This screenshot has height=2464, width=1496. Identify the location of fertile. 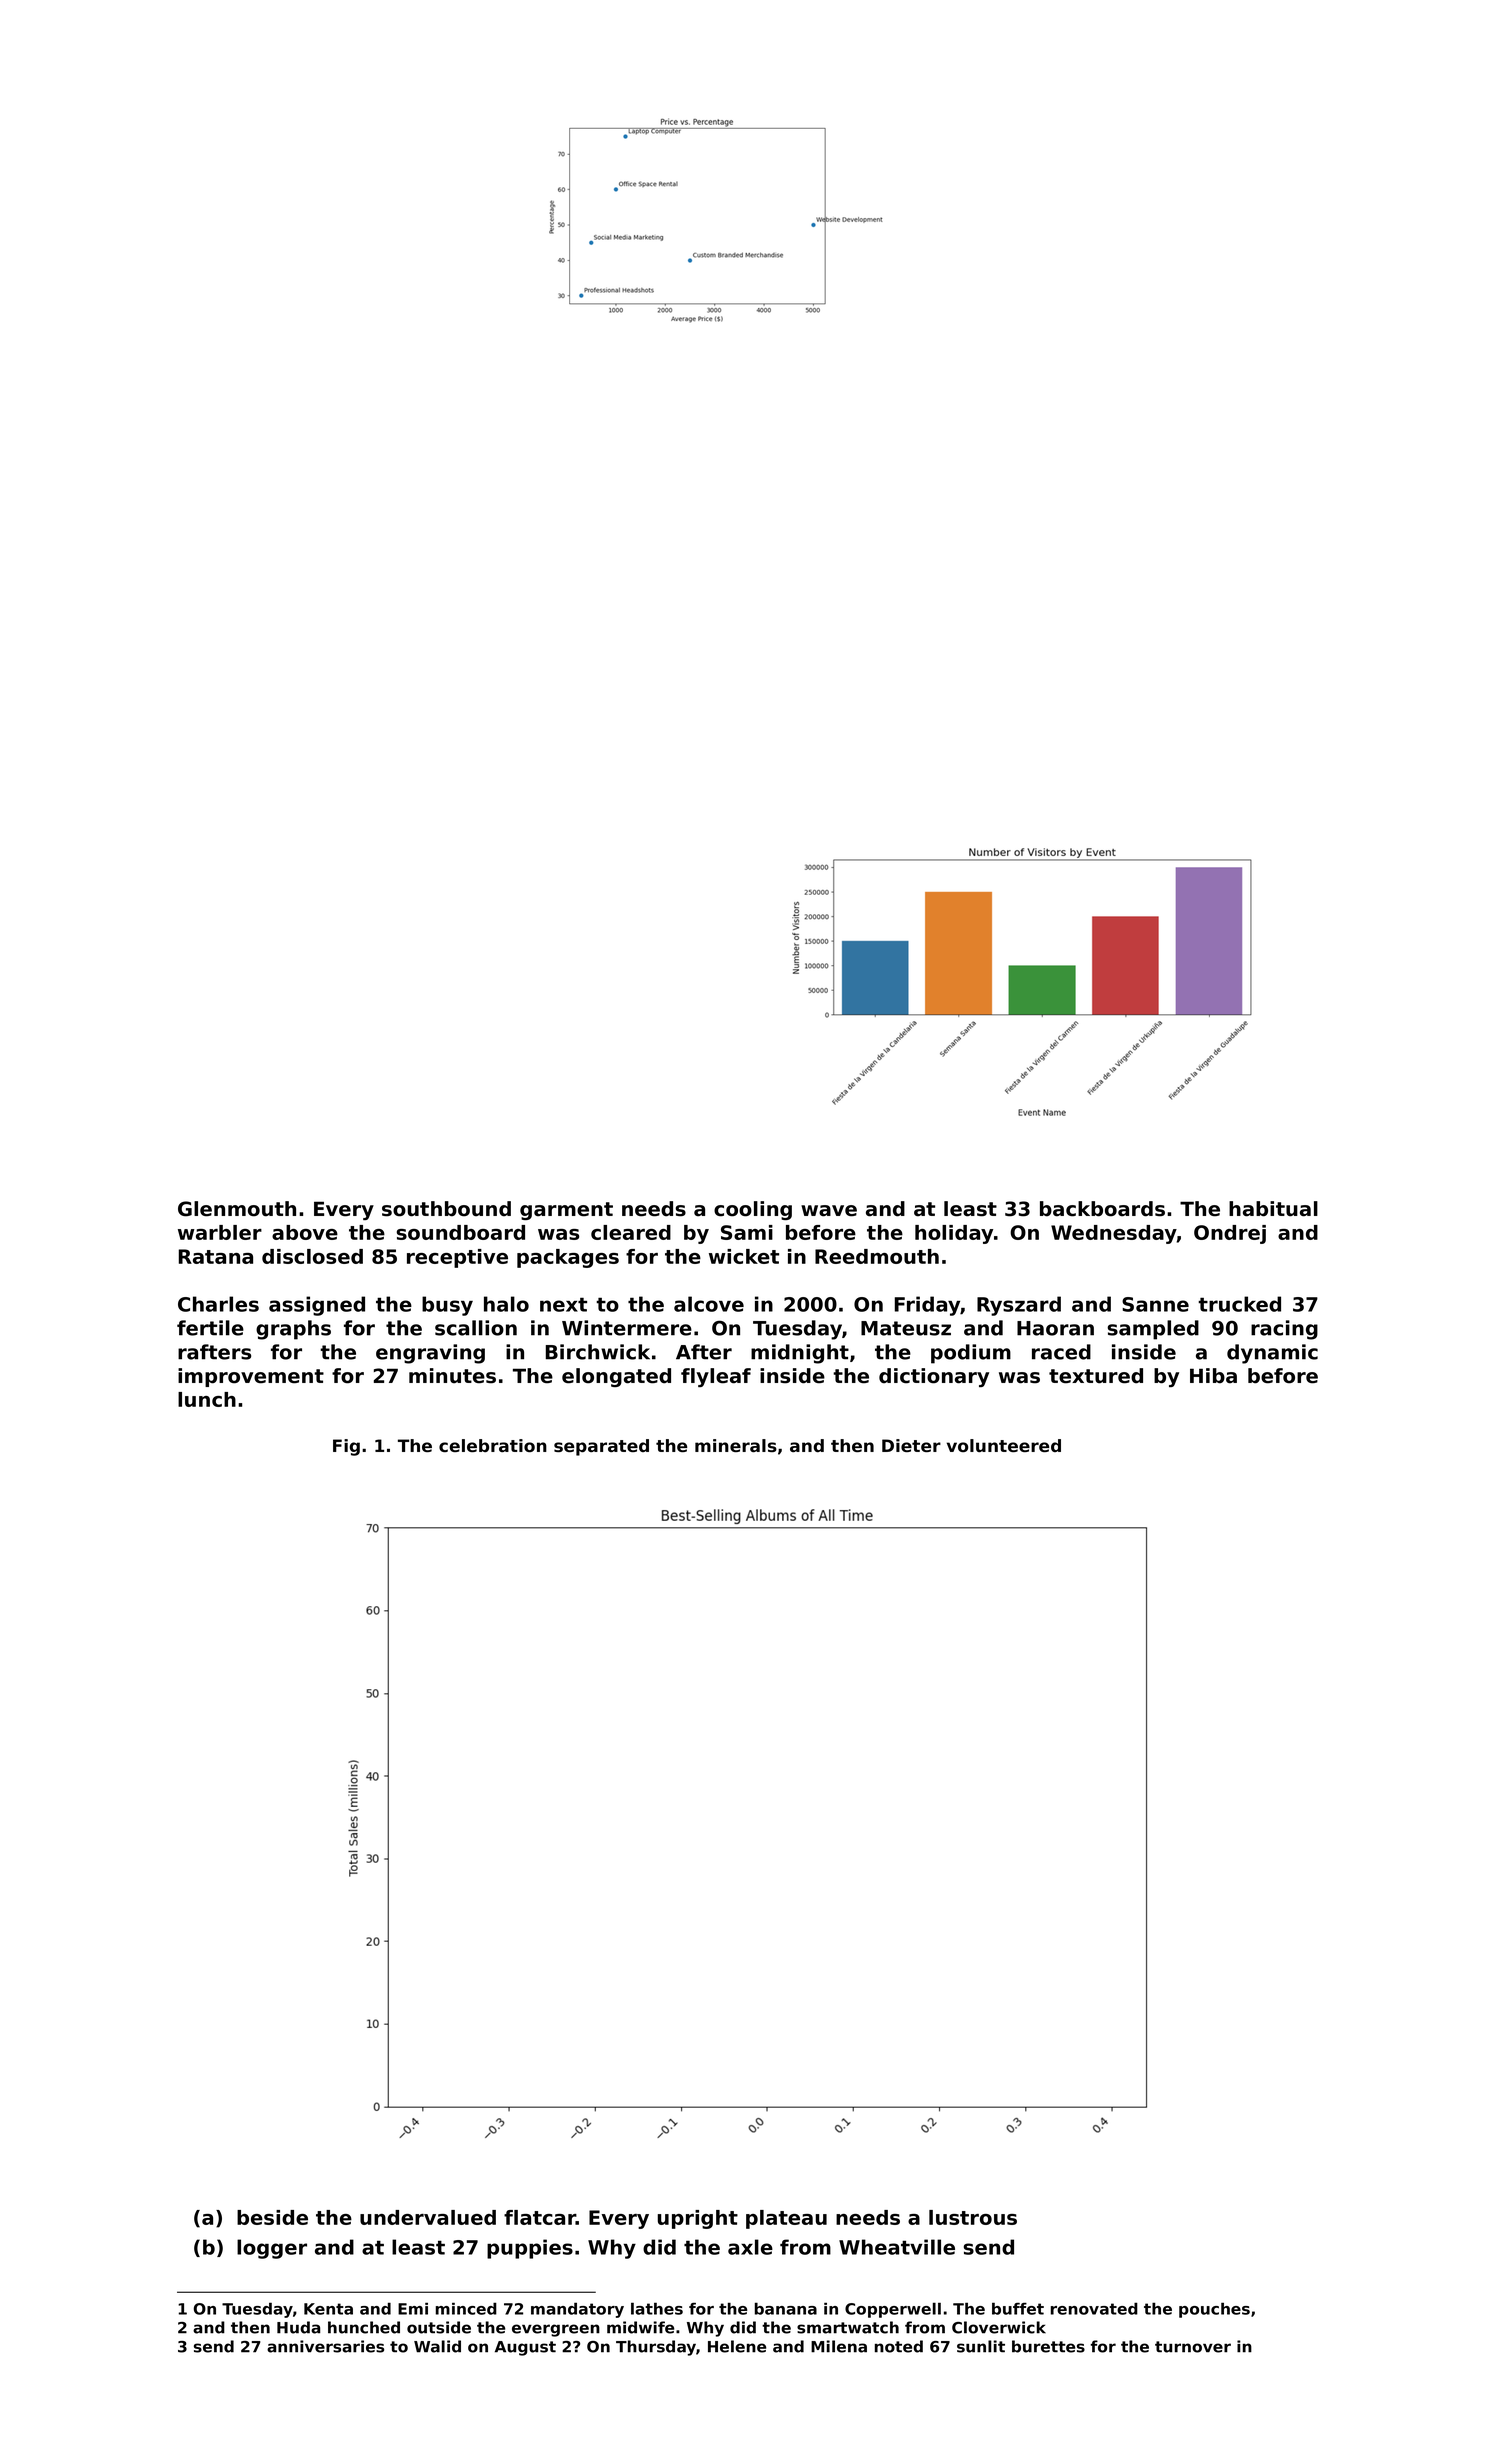
(210, 1328).
